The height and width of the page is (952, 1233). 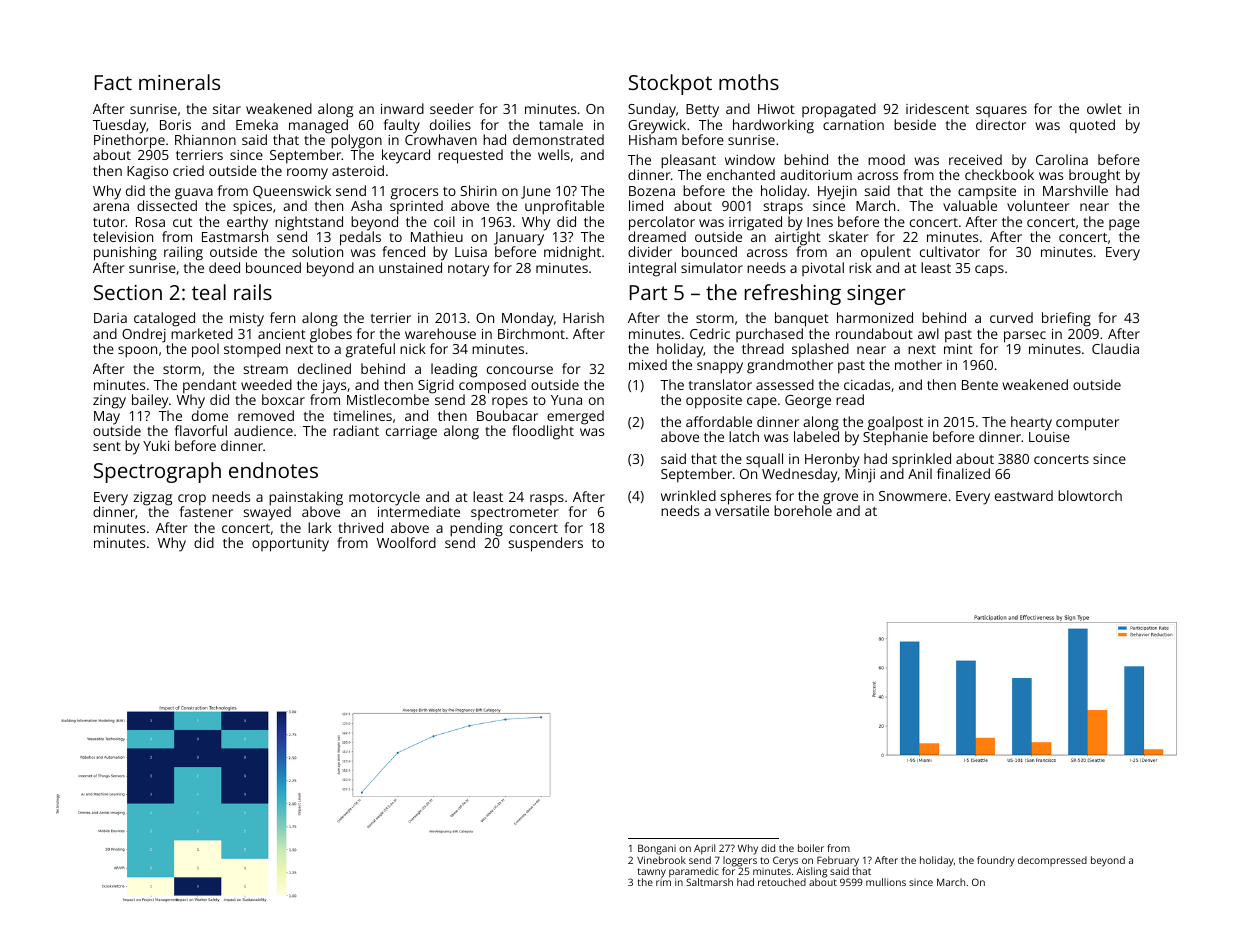 I want to click on inward, so click(x=402, y=108).
